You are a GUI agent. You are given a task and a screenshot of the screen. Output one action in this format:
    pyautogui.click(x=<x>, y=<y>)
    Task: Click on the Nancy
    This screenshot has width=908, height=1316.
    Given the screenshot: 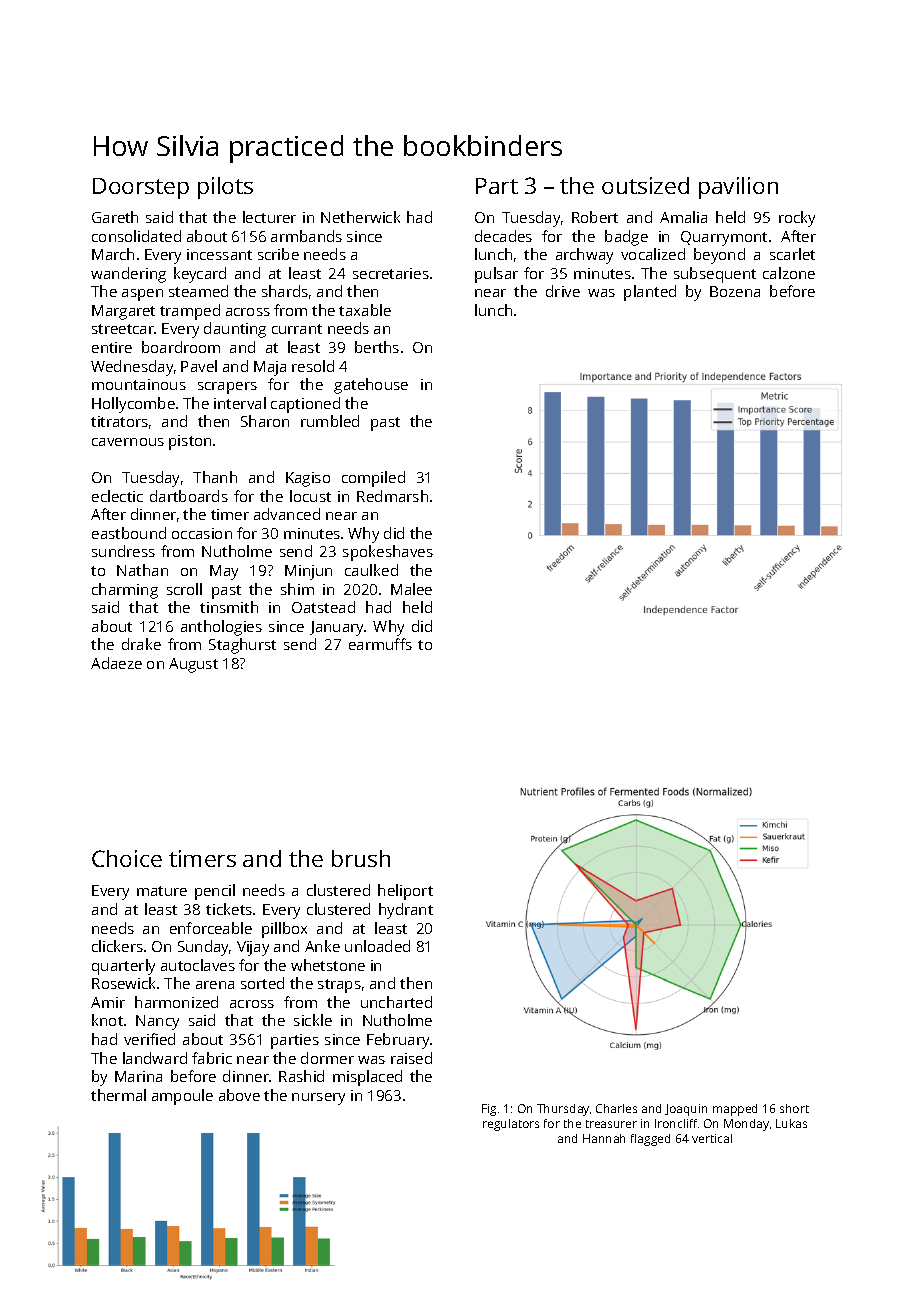 What is the action you would take?
    pyautogui.click(x=157, y=1022)
